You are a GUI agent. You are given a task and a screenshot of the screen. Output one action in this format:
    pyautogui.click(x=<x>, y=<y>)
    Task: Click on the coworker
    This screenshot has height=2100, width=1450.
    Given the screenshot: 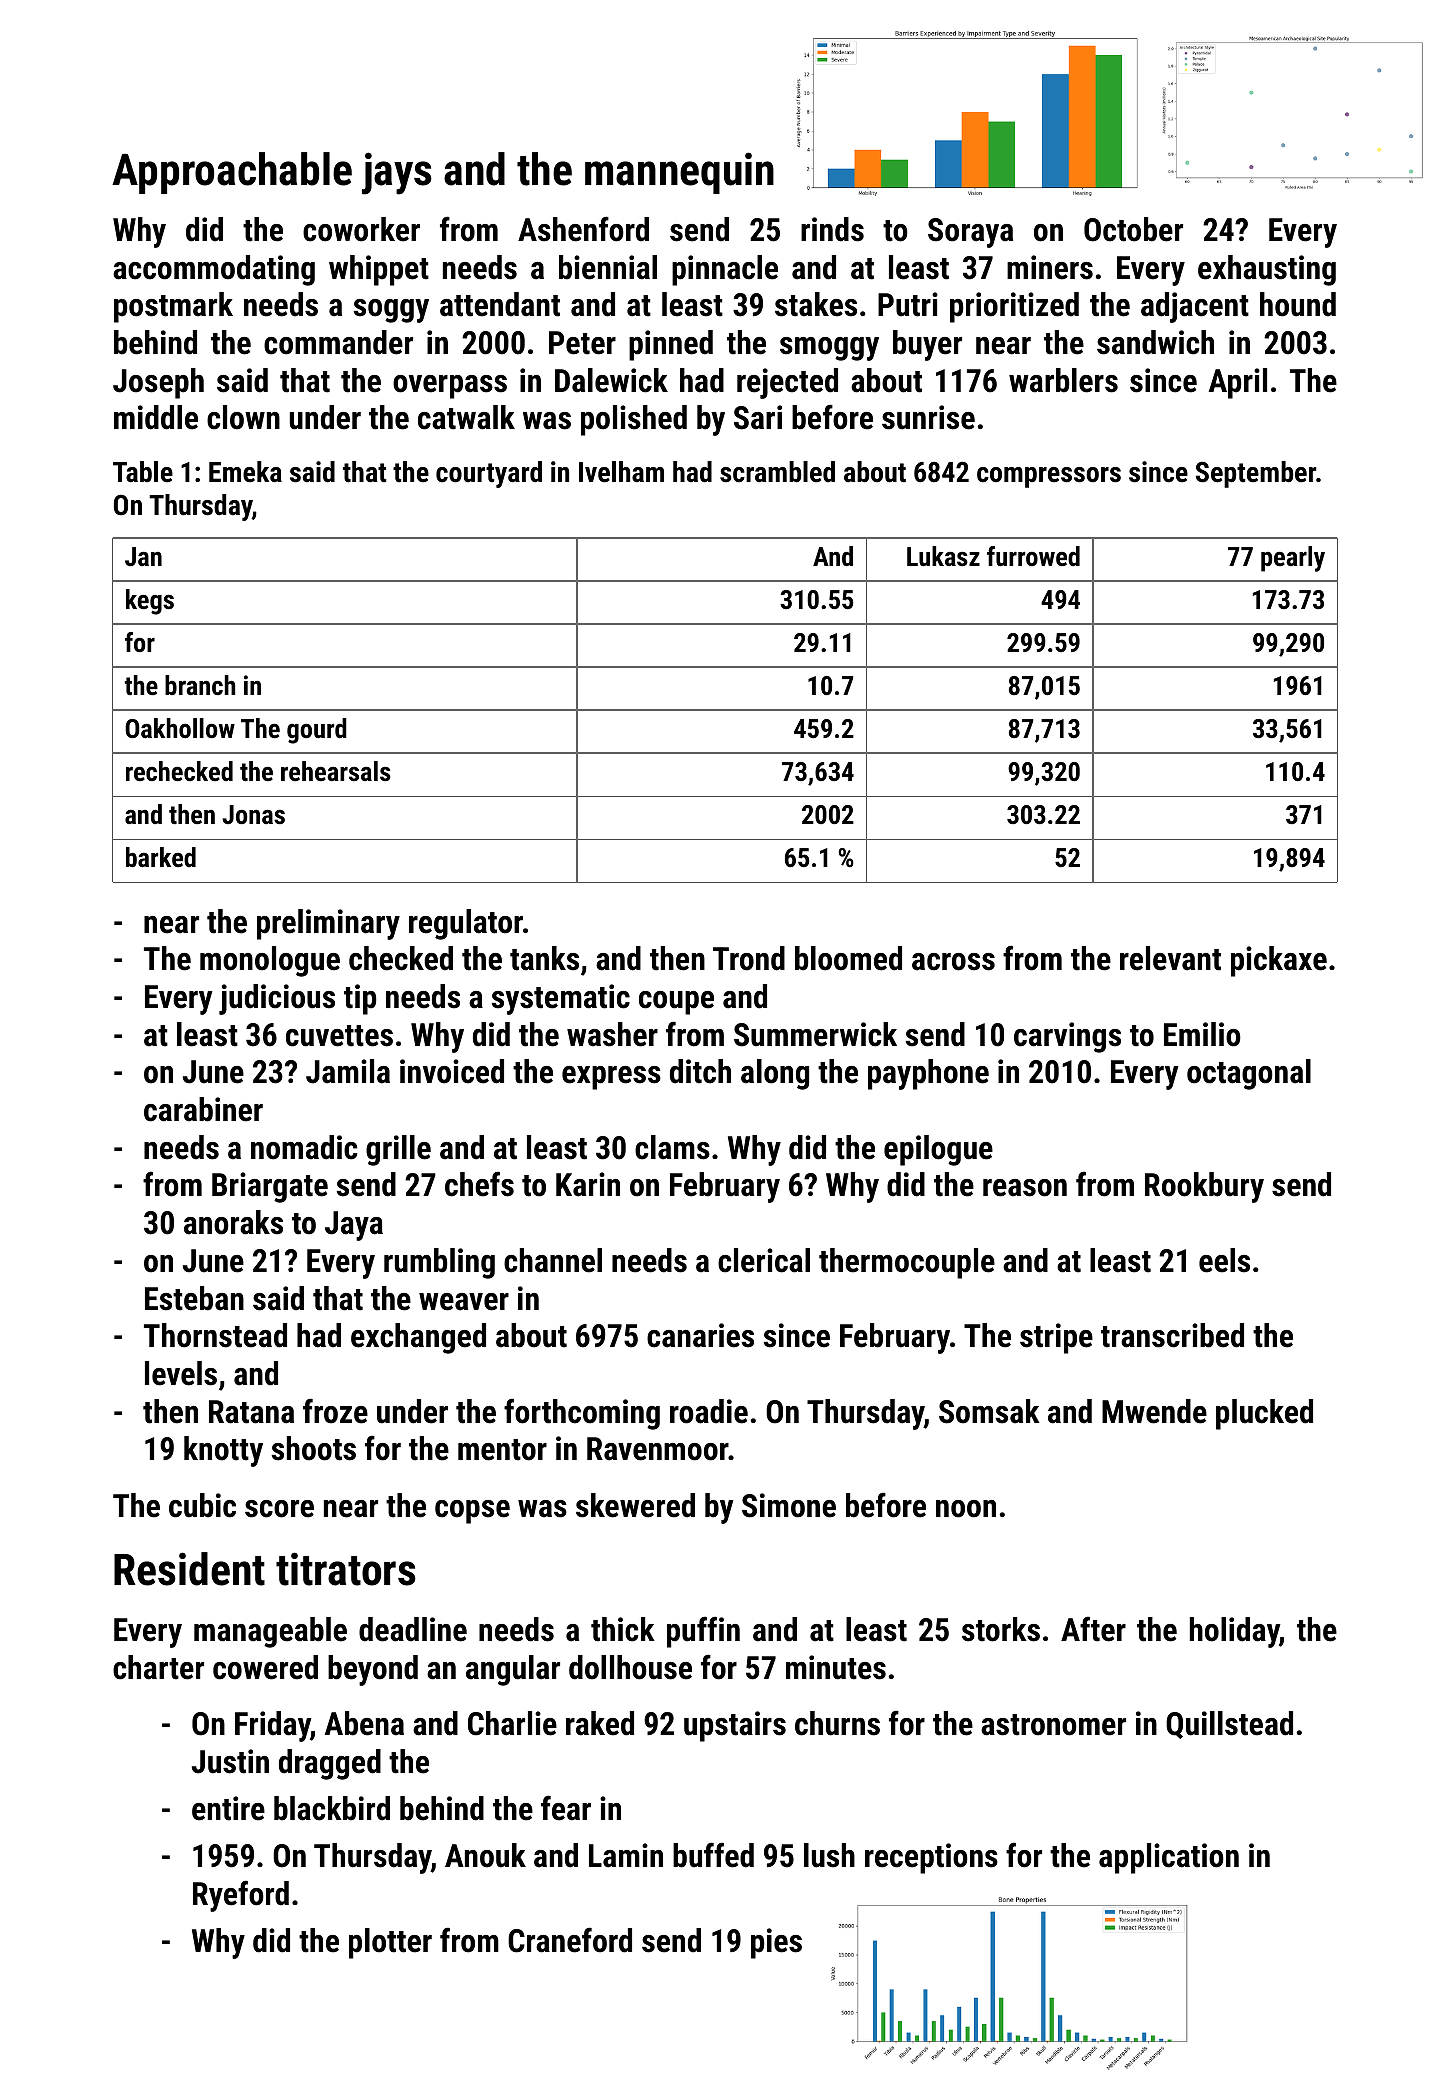 What is the action you would take?
    pyautogui.click(x=361, y=229)
